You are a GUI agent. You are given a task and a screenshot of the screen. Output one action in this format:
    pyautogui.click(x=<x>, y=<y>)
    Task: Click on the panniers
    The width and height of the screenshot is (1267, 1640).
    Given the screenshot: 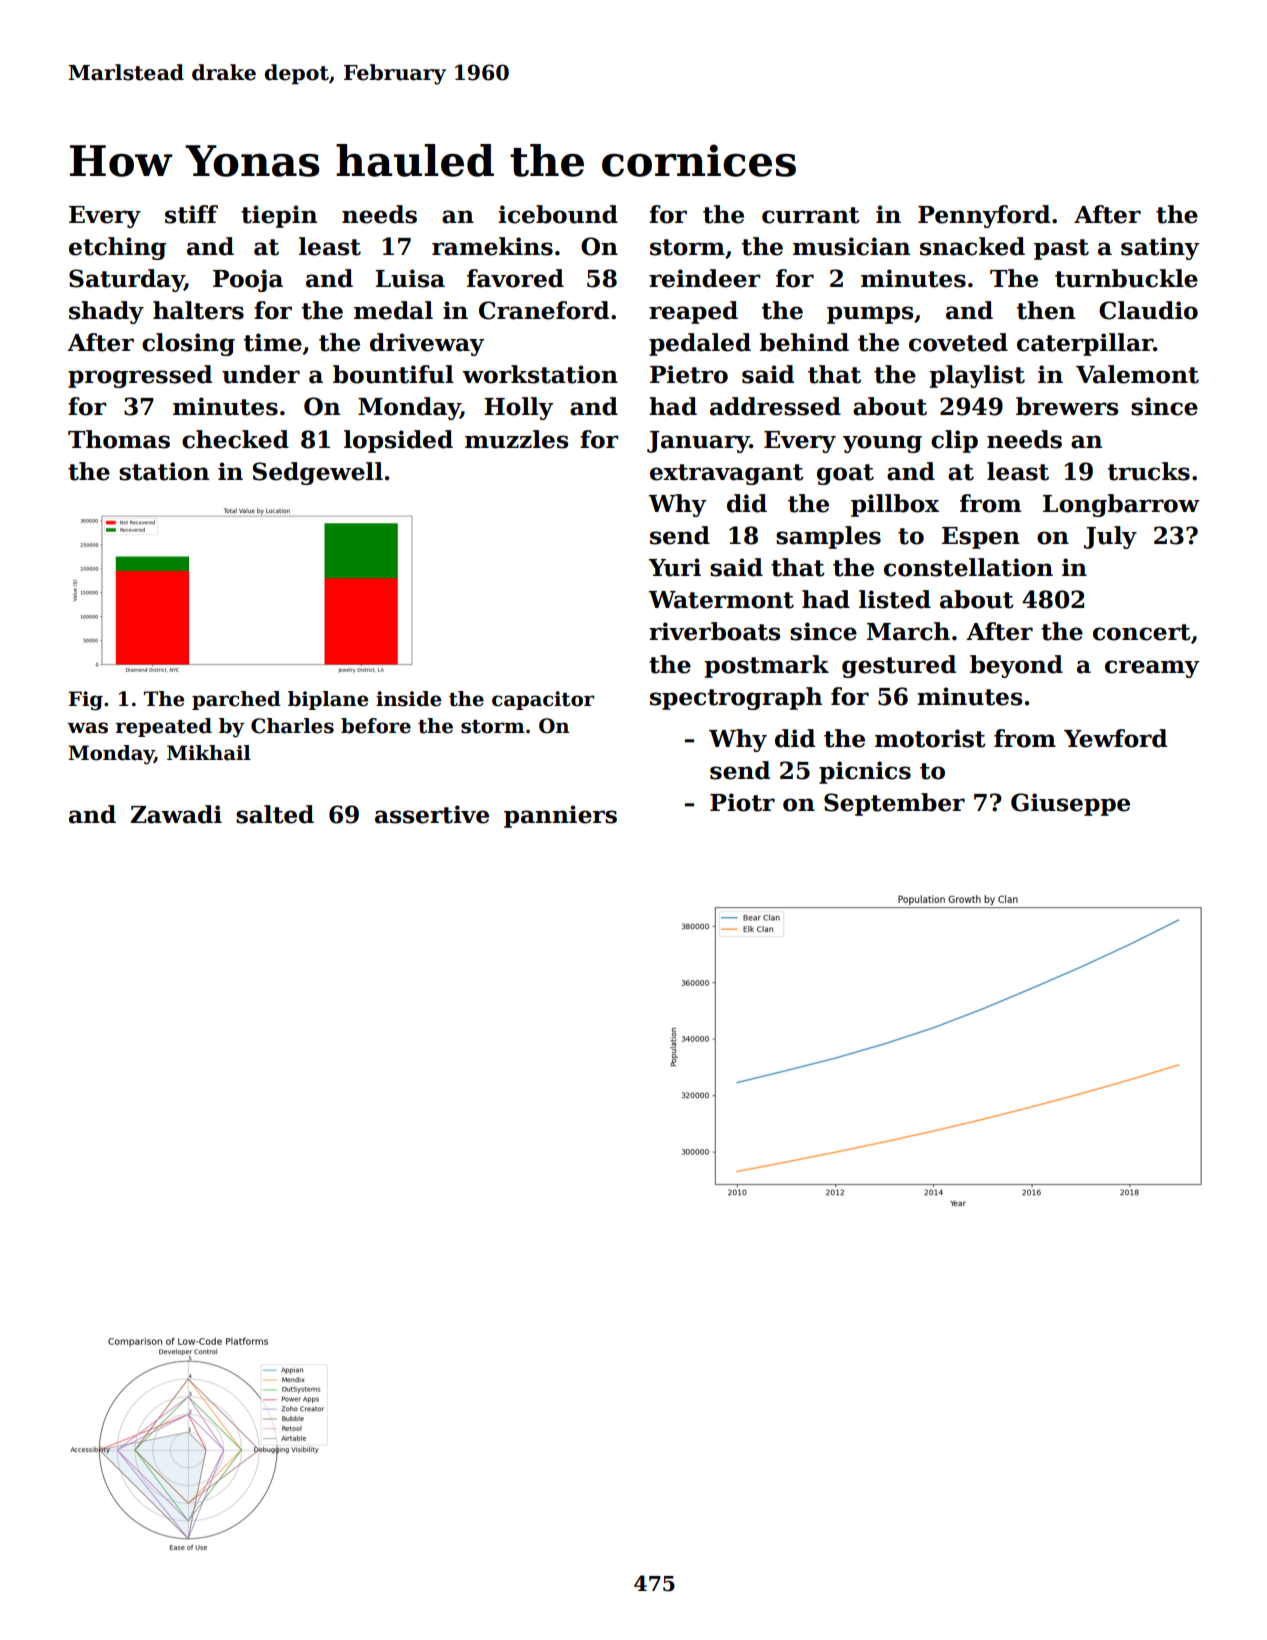 What is the action you would take?
    pyautogui.click(x=560, y=816)
